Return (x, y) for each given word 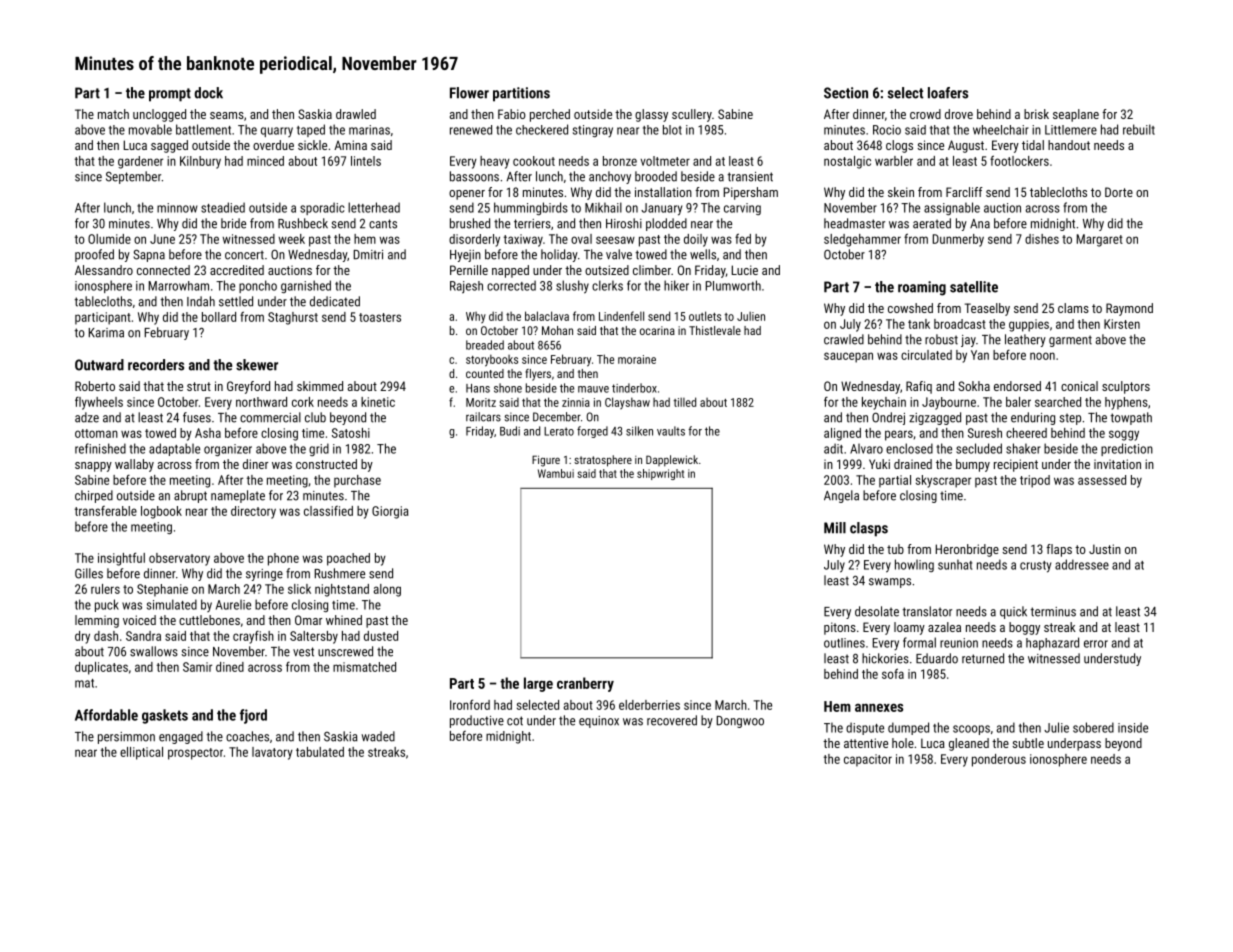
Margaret (1100, 240)
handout (1069, 145)
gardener (140, 162)
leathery (1025, 340)
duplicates (101, 668)
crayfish (253, 637)
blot (672, 130)
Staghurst (293, 318)
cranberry (585, 684)
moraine (637, 359)
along (387, 590)
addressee (1082, 564)
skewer (257, 365)
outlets (705, 316)
